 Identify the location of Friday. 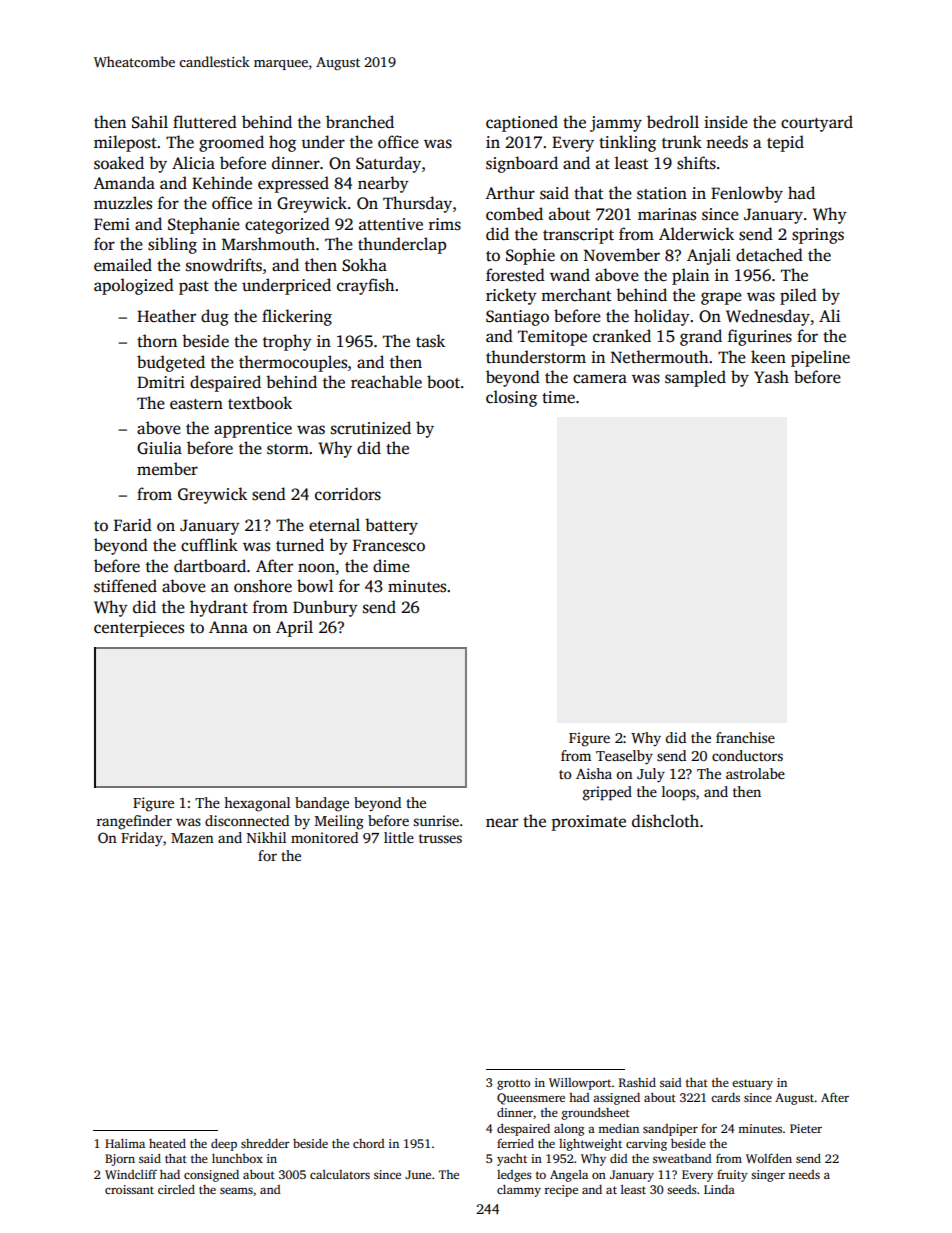
(142, 839).
